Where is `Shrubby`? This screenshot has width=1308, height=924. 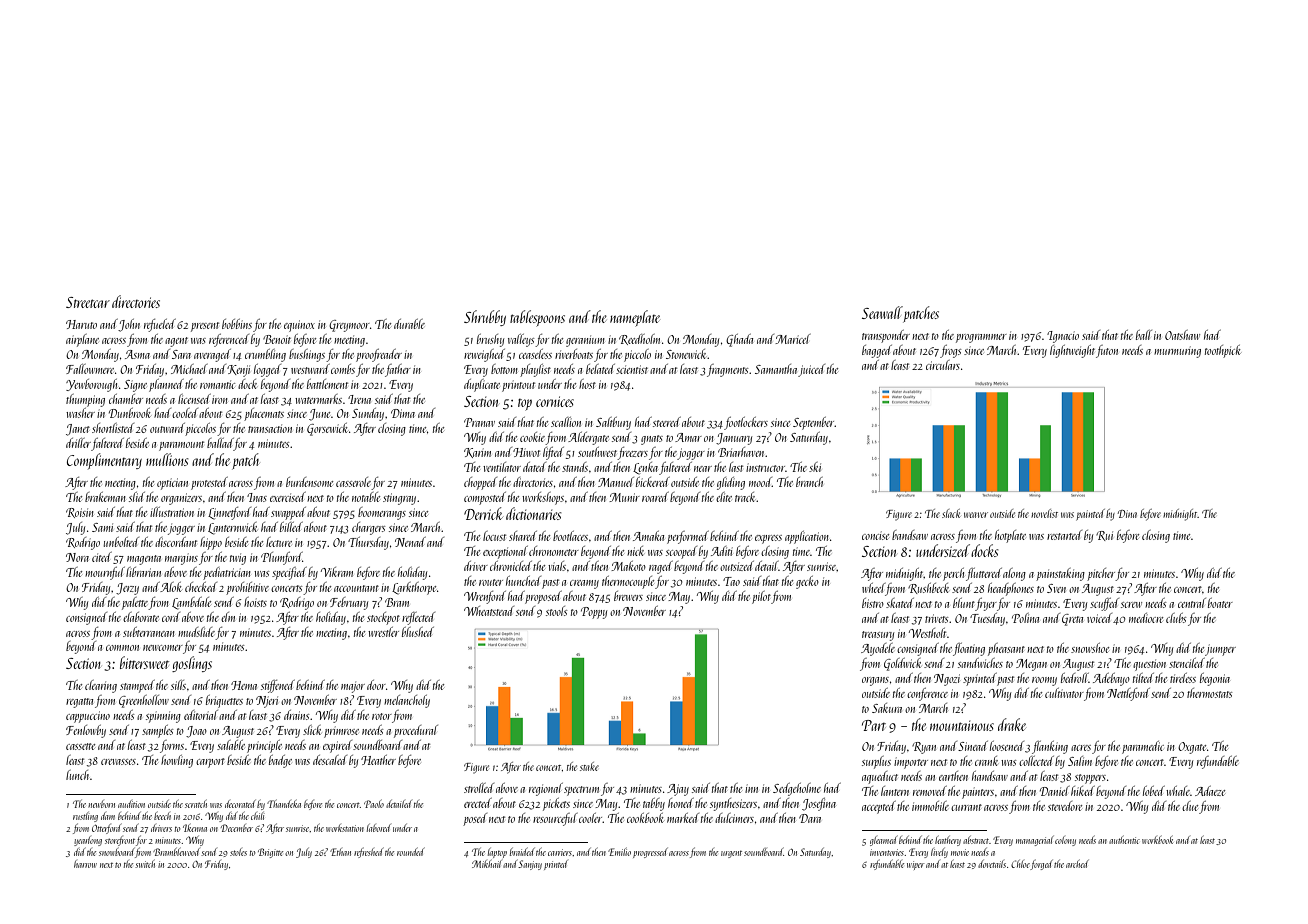
Shrubby is located at coordinates (485, 318).
